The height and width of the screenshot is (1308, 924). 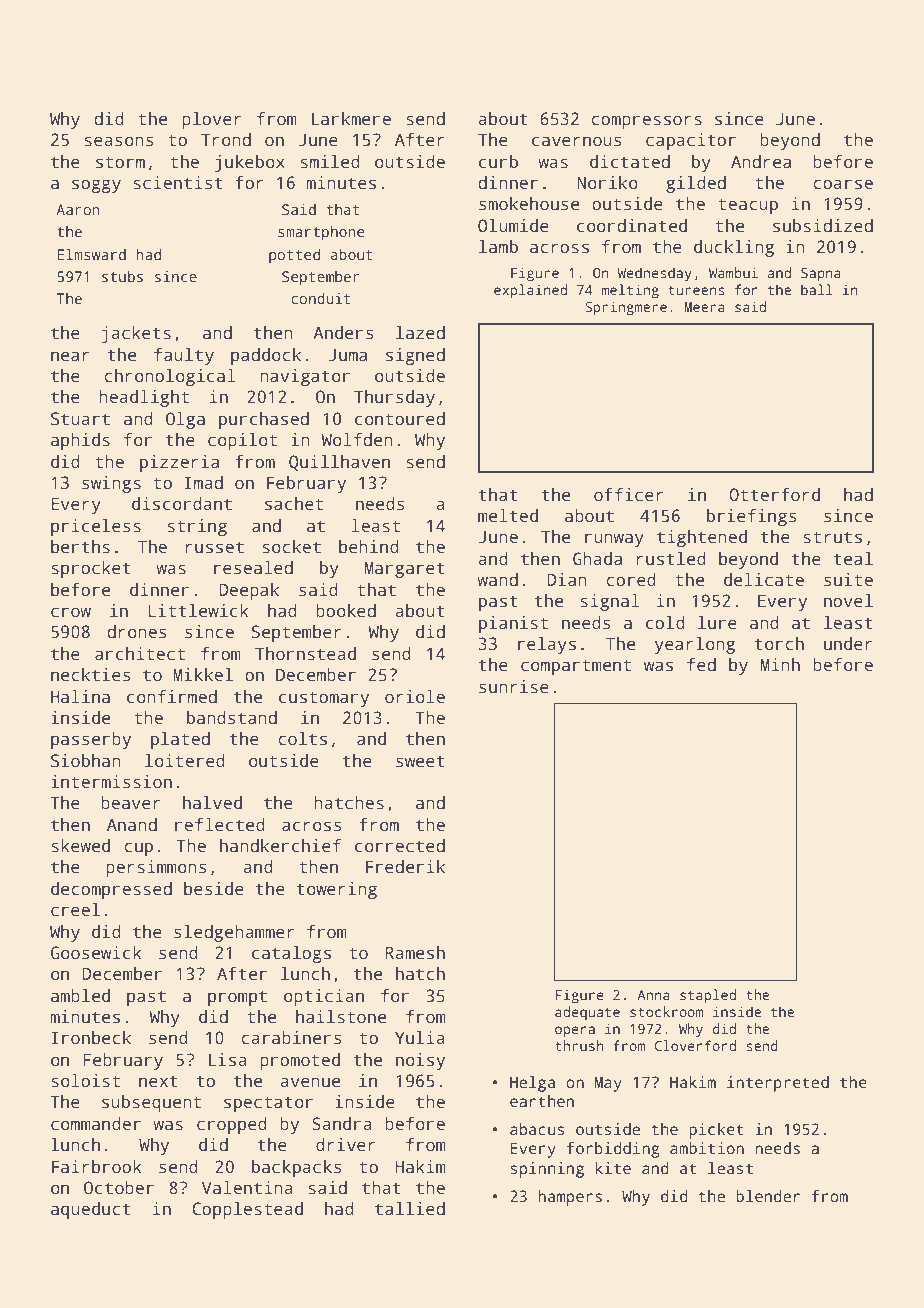 What do you see at coordinates (508, 516) in the screenshot?
I see `melted` at bounding box center [508, 516].
